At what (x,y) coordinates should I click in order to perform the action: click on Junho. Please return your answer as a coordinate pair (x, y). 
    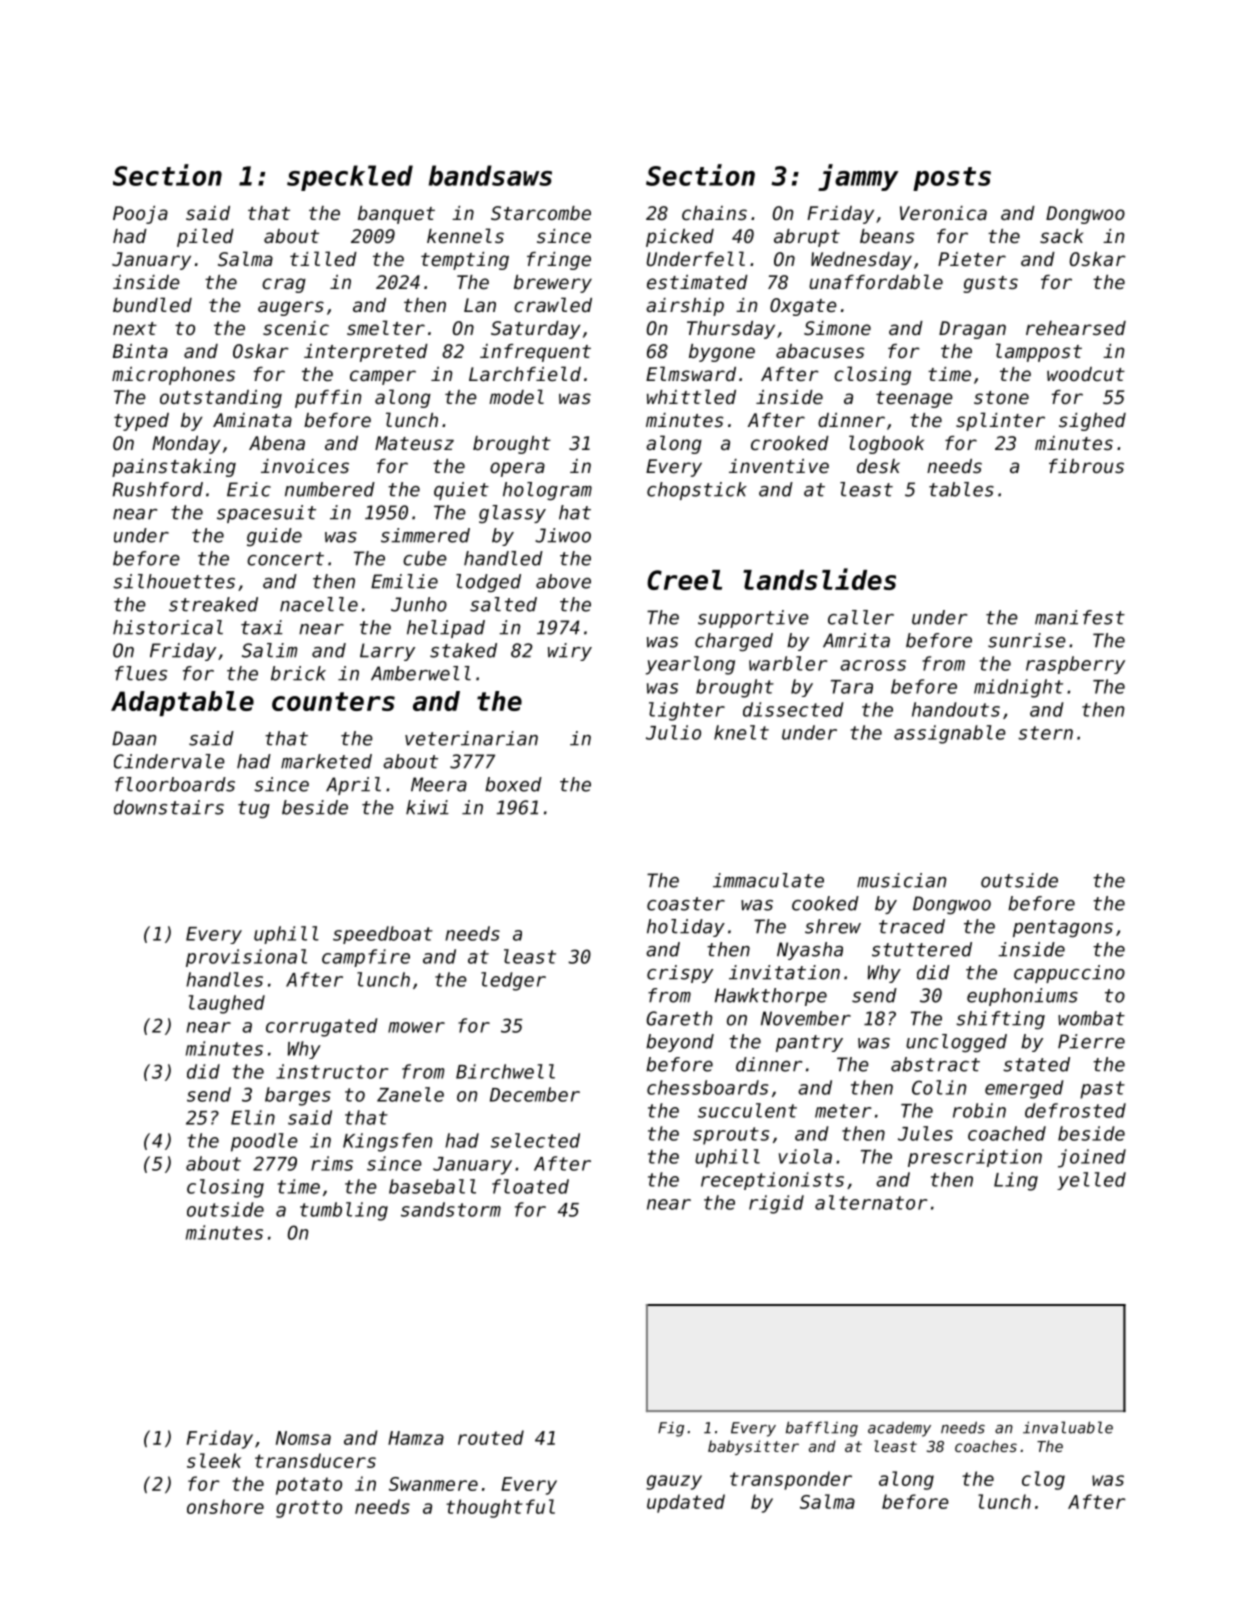
    Looking at the image, I should click on (419, 604).
